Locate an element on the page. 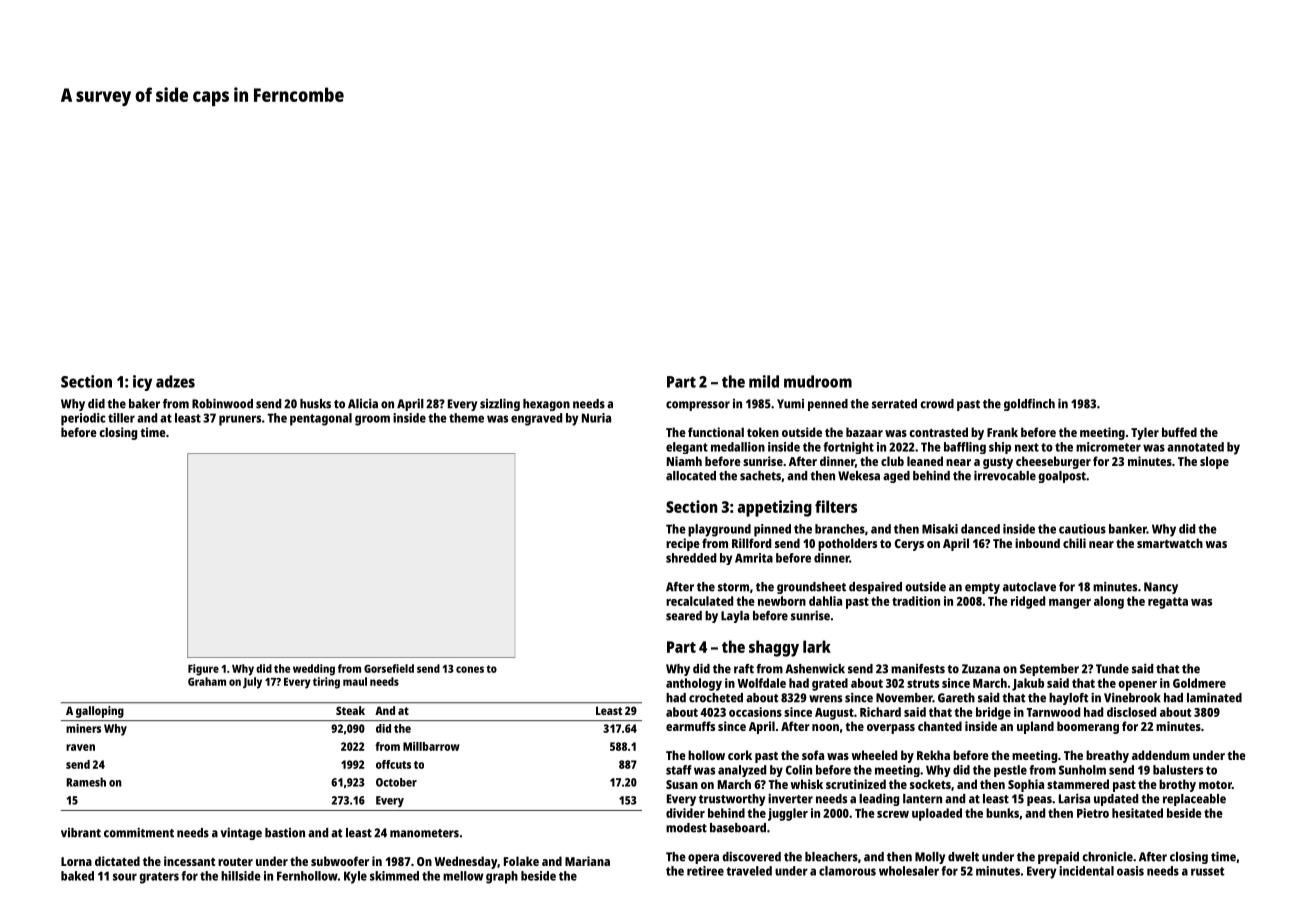 This document has height=924, width=1308. sofa is located at coordinates (813, 755).
